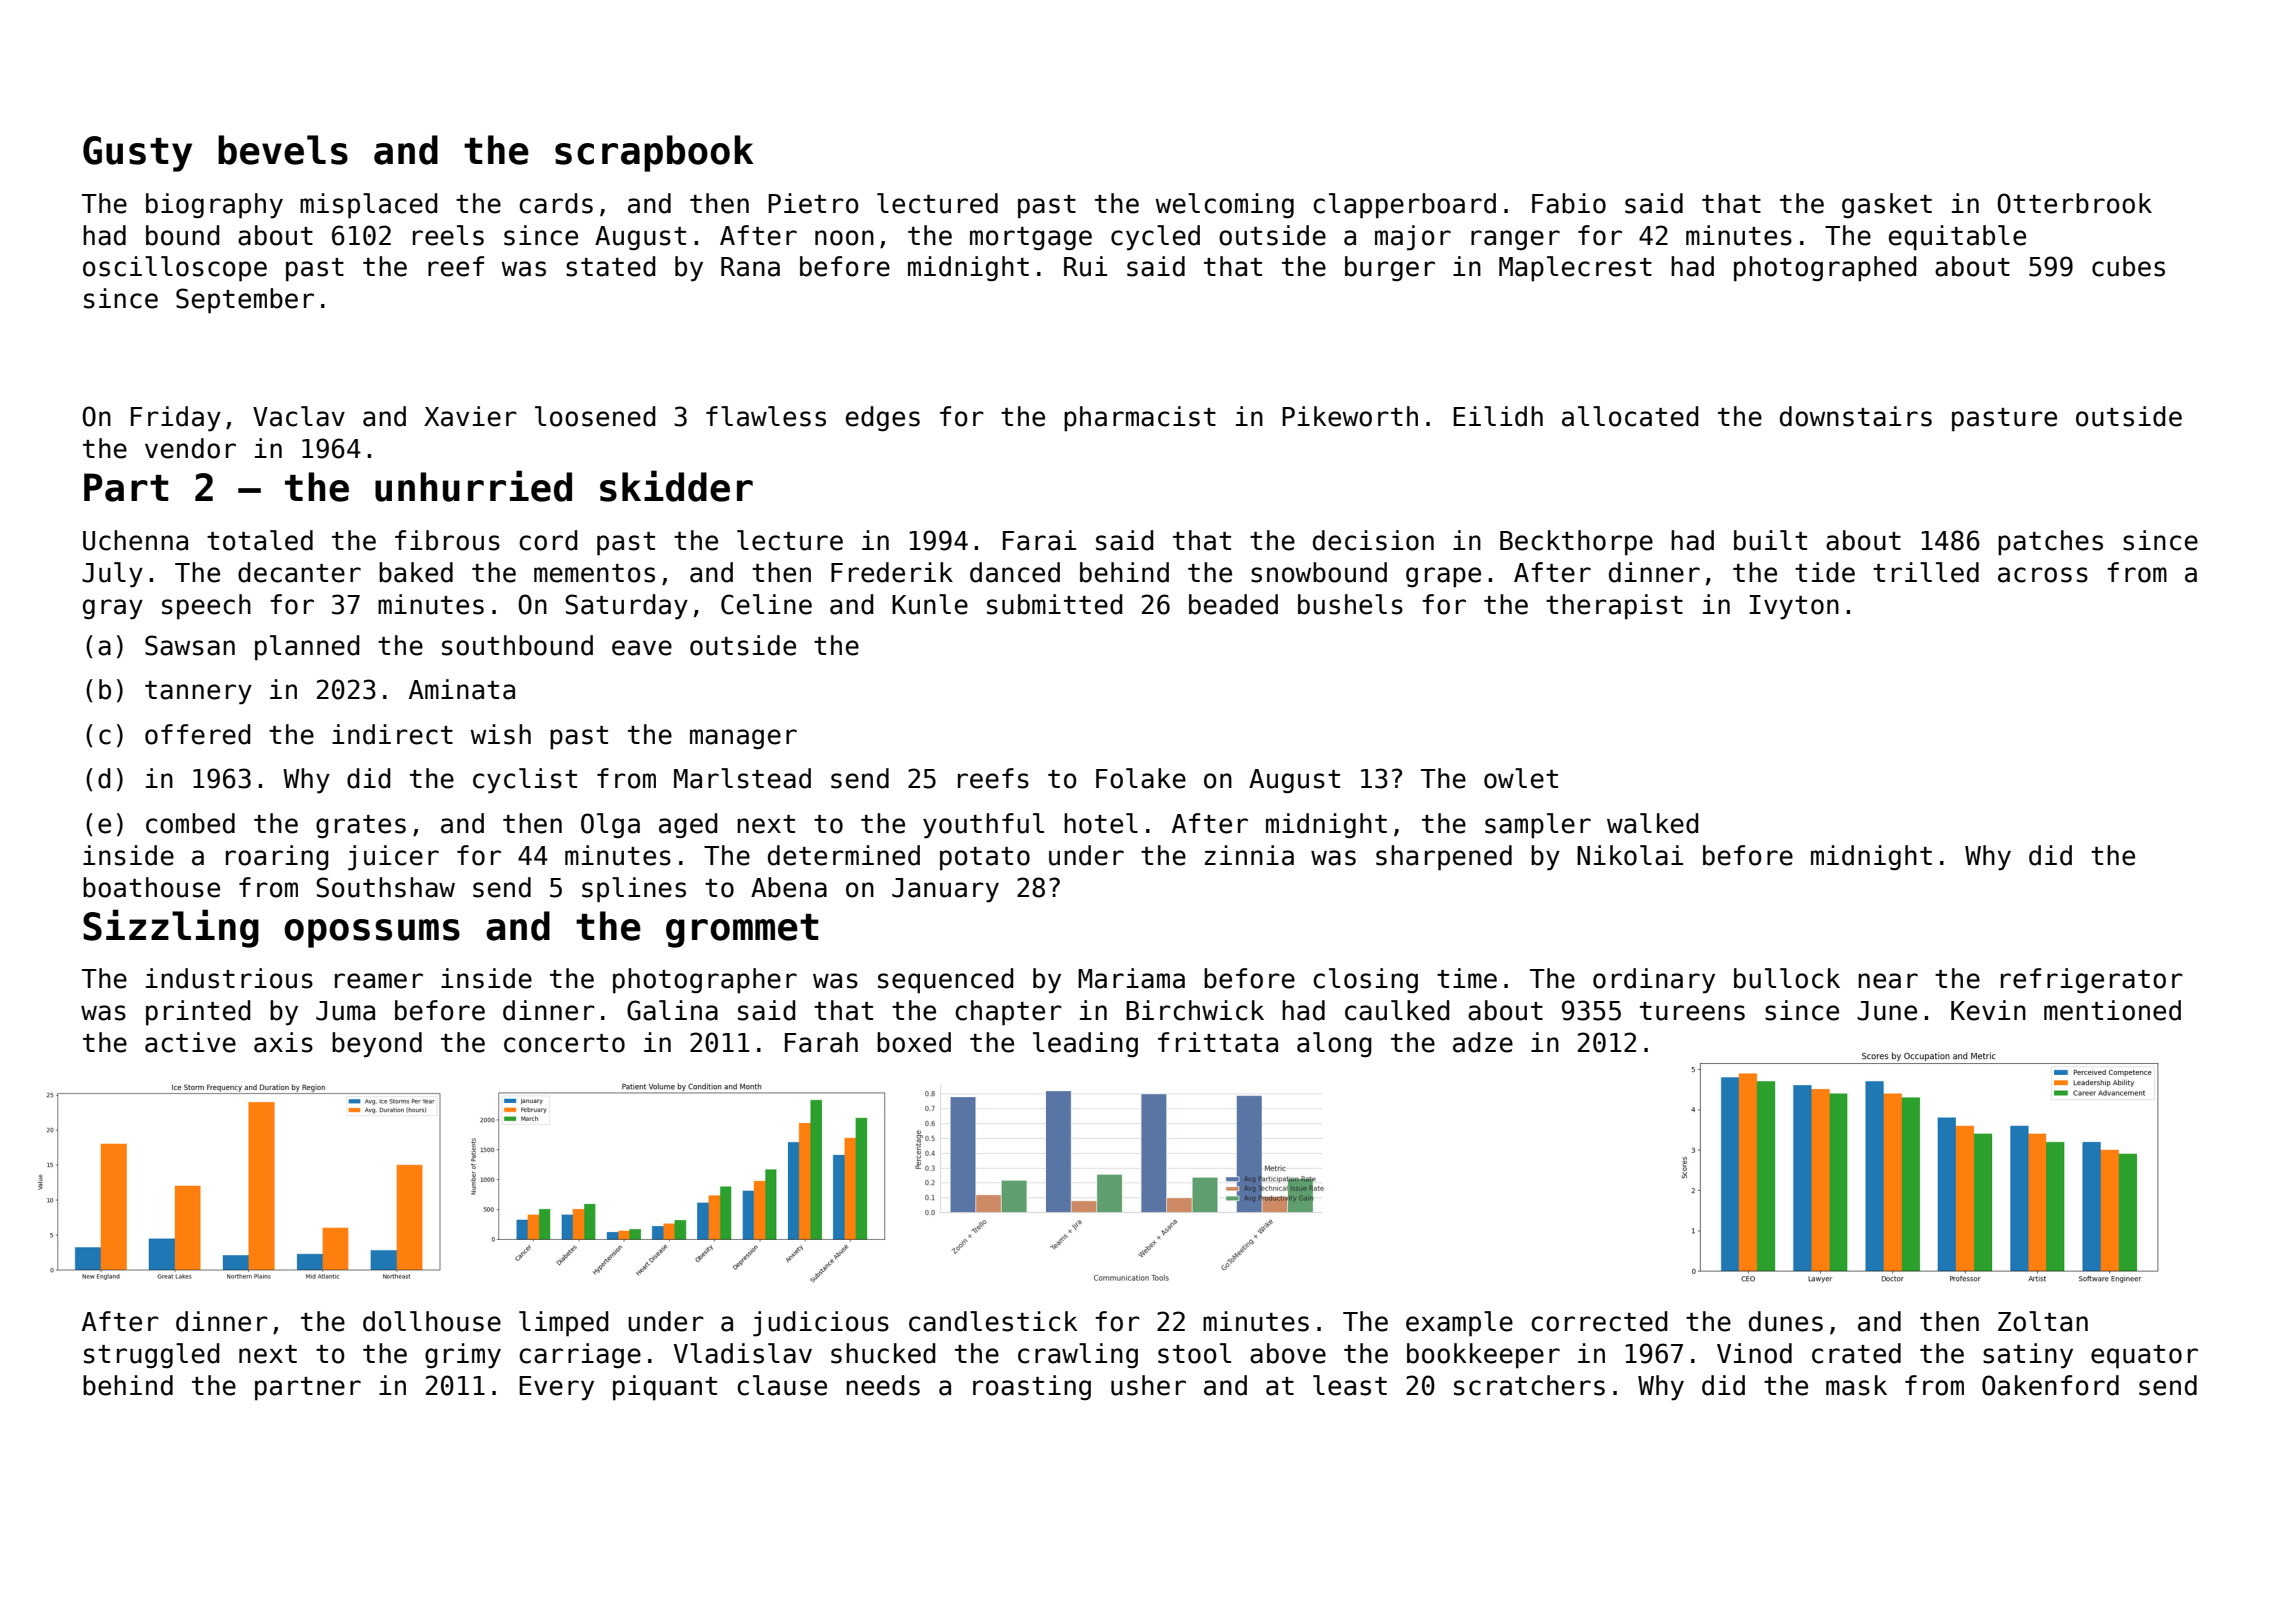 This image has height=1620, width=2292. Describe the element at coordinates (198, 1013) in the image. I see `printed` at that location.
